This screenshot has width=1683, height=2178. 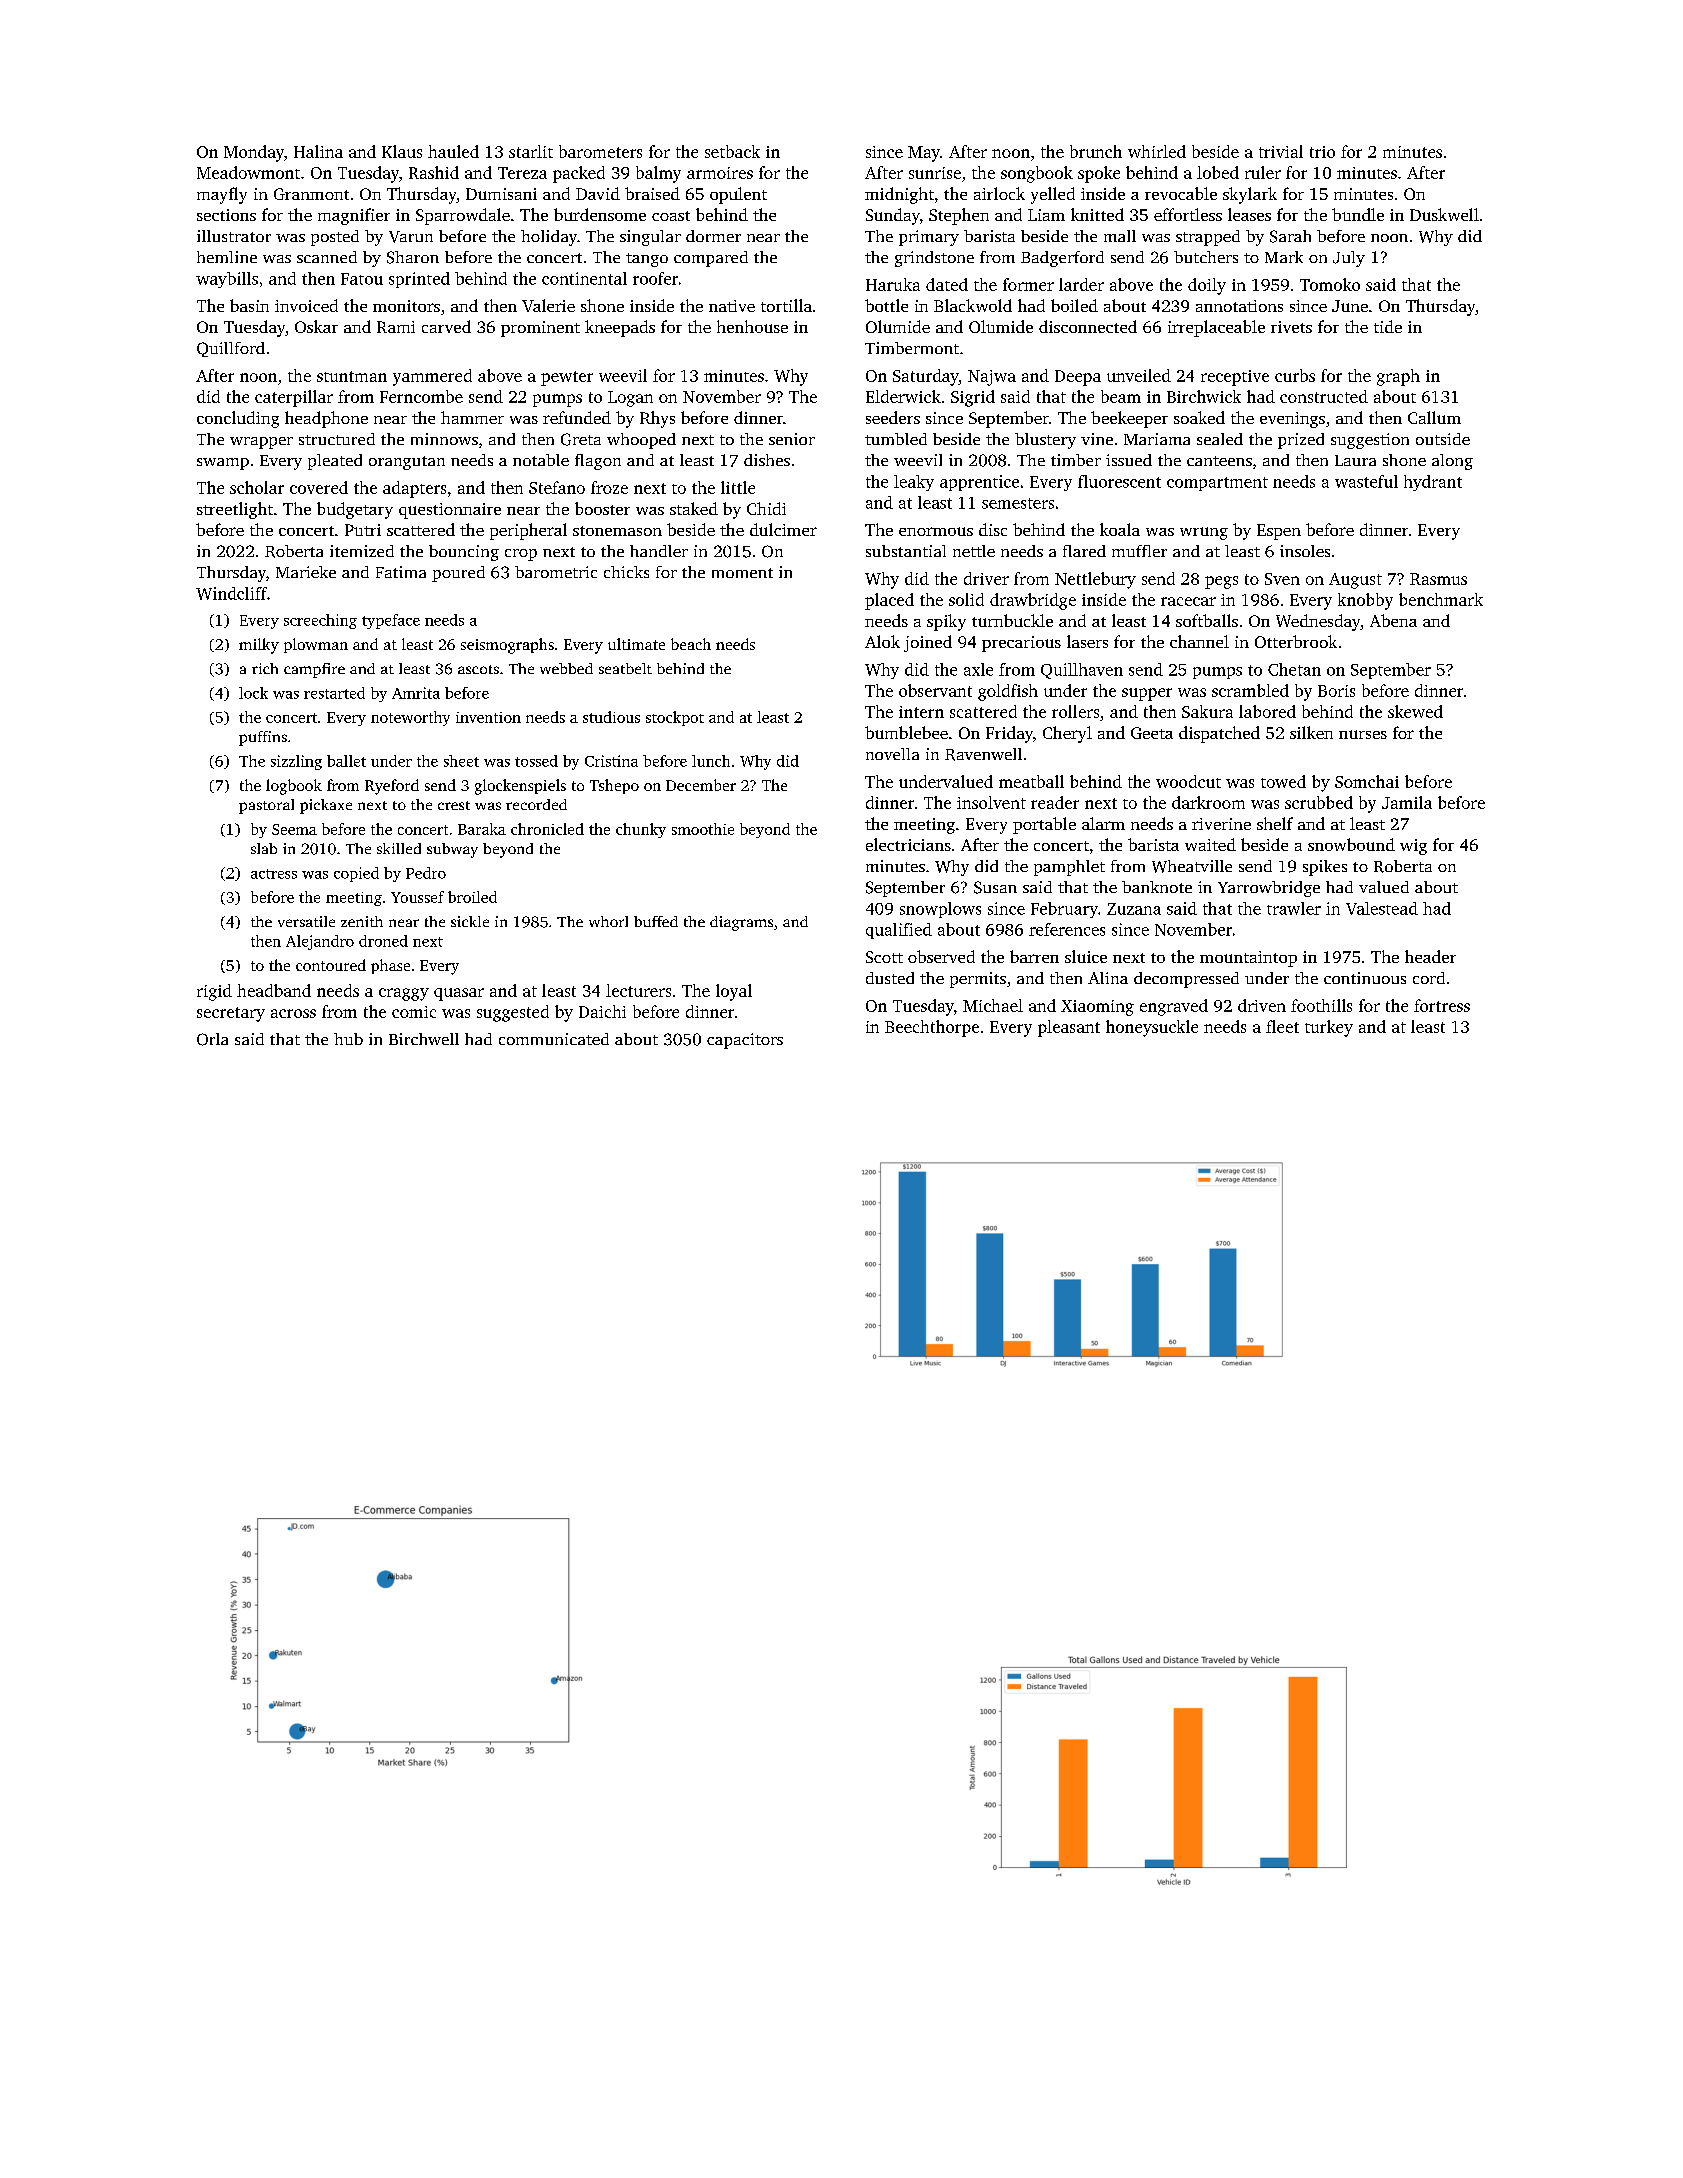 What do you see at coordinates (472, 417) in the screenshot?
I see `hammer` at bounding box center [472, 417].
